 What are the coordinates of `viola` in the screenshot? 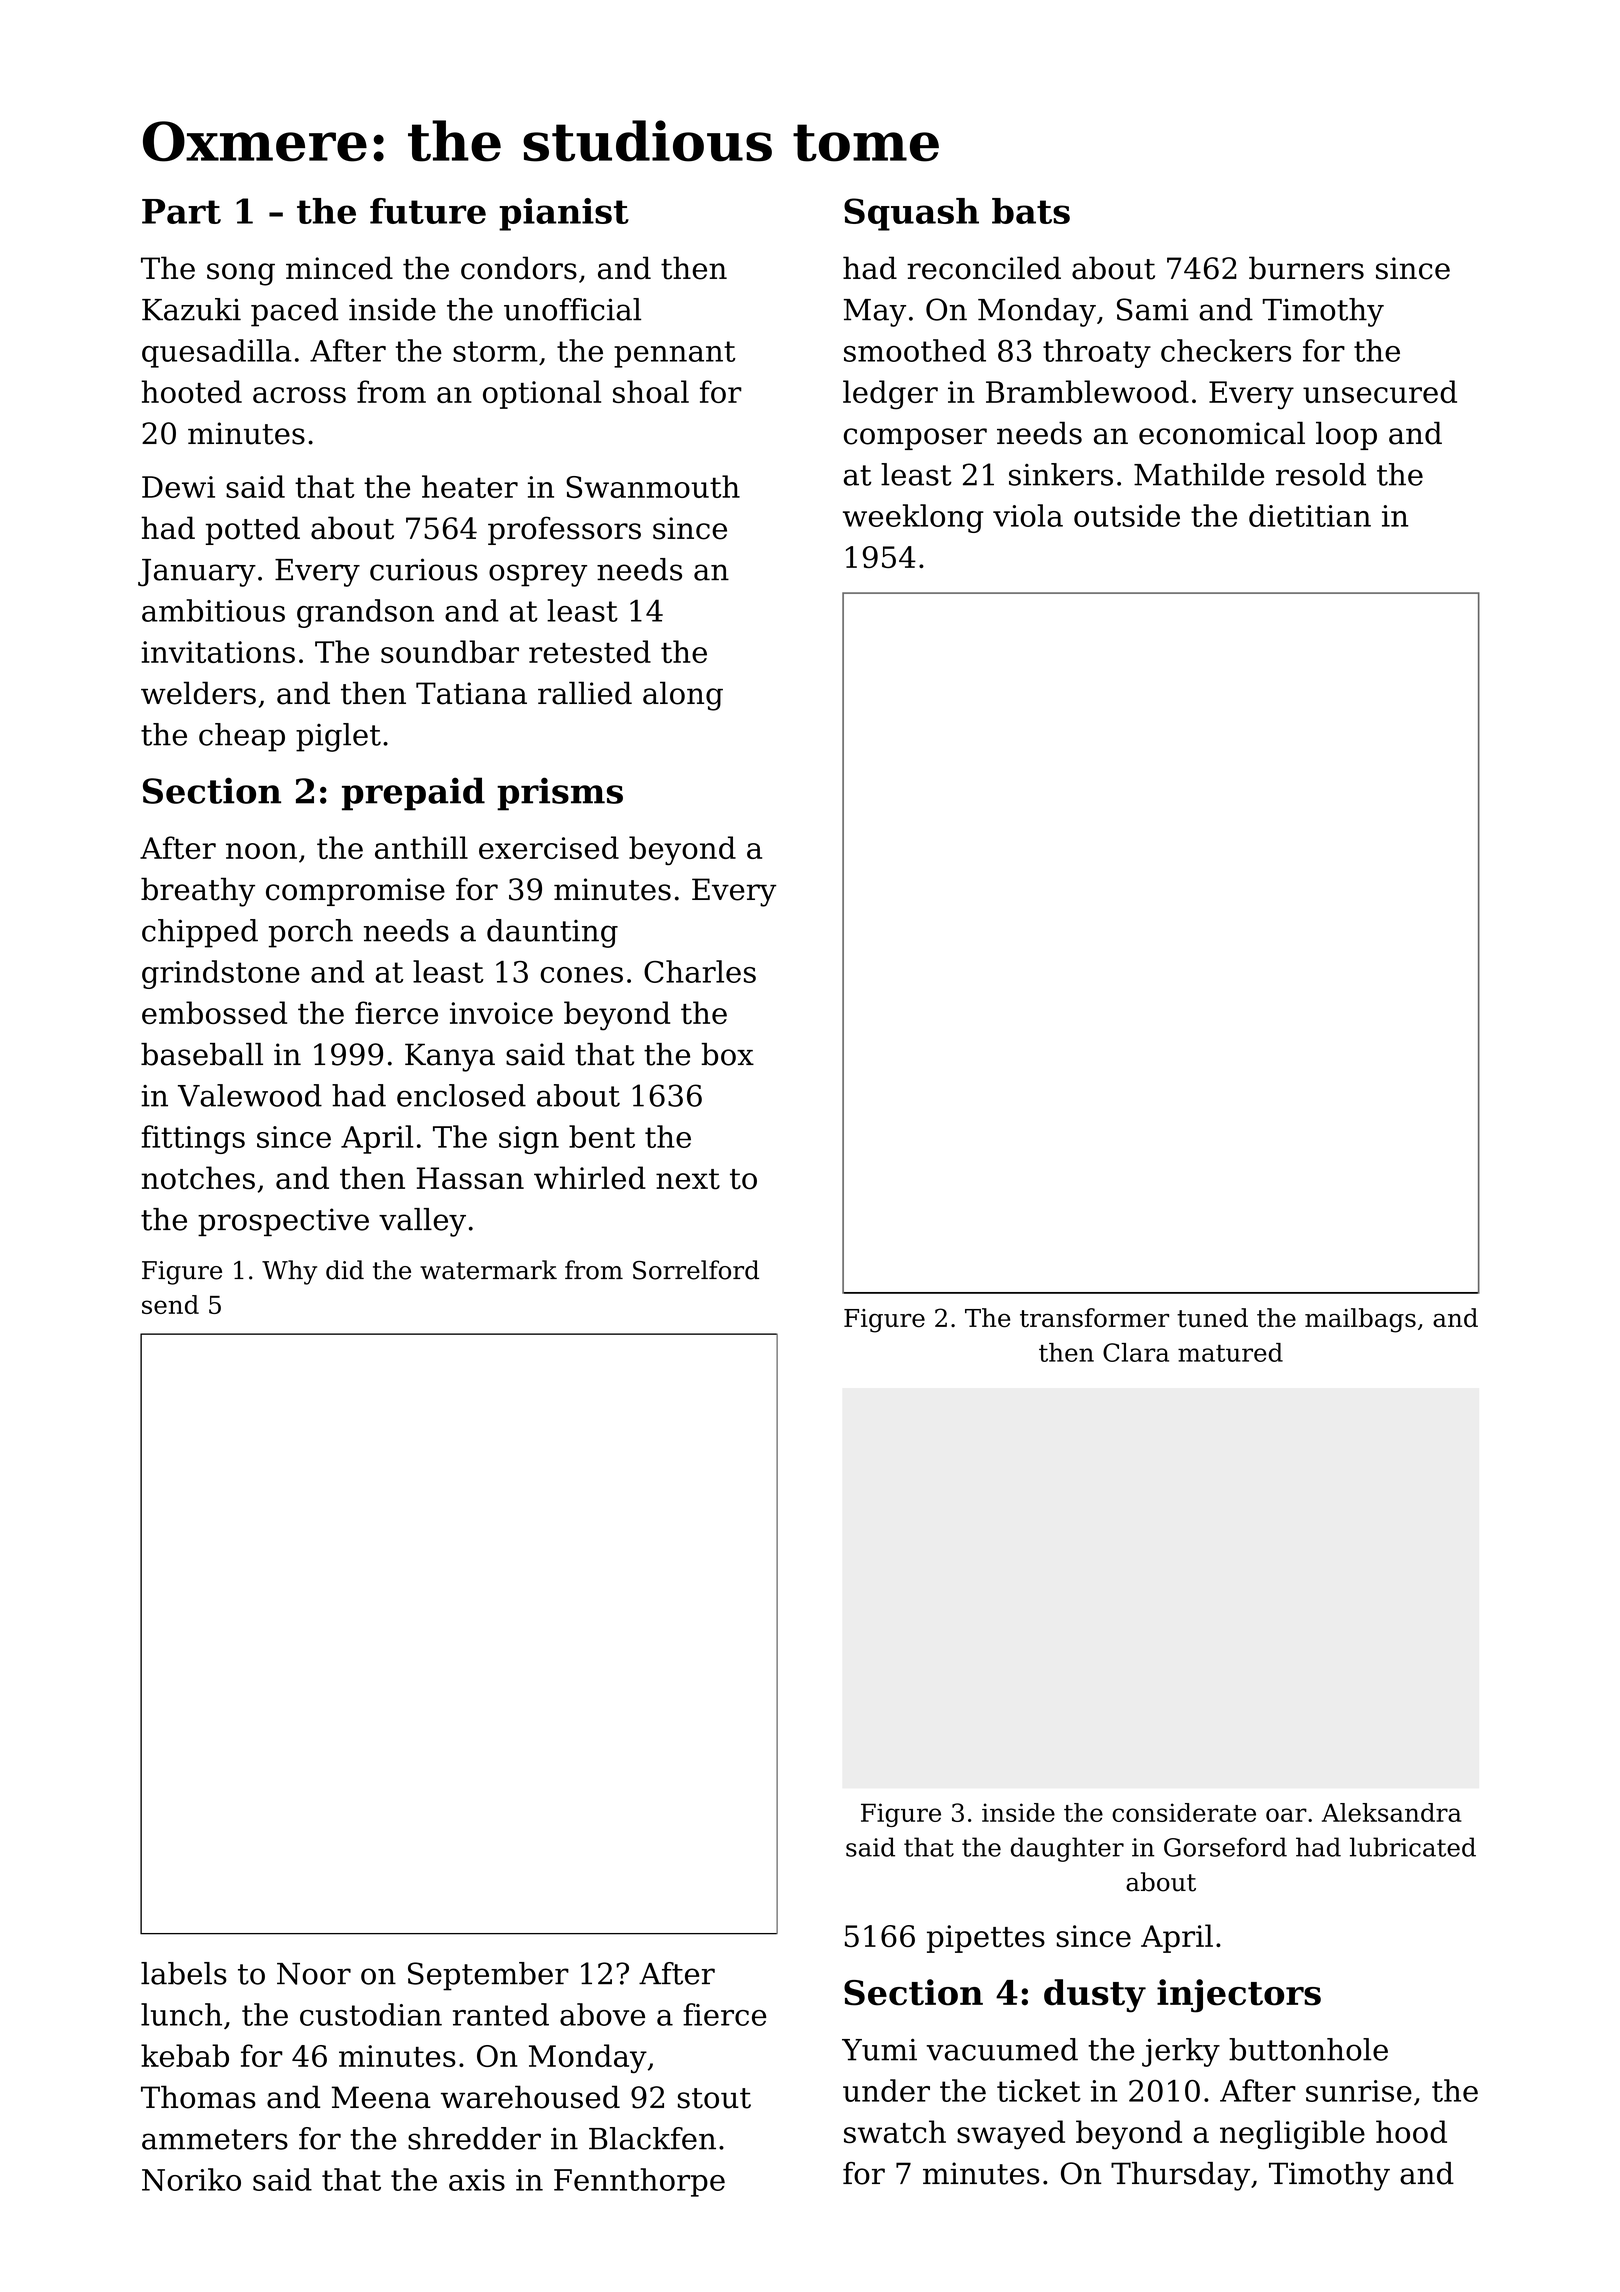 It's located at (1028, 515).
